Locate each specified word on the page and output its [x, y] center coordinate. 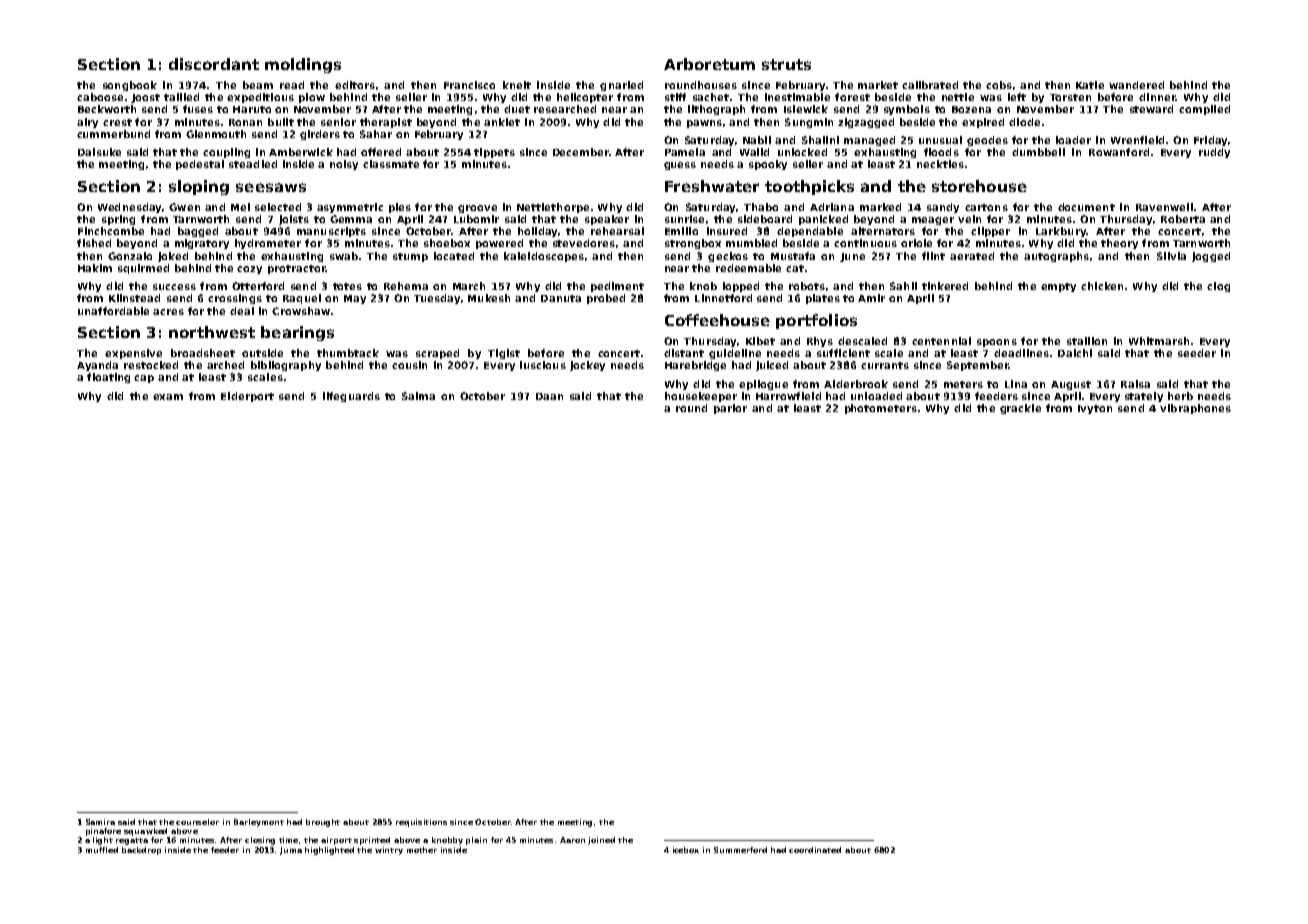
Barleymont [259, 823]
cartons [986, 207]
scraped [437, 354]
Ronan [245, 122]
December [581, 152]
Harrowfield [788, 396]
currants [885, 365]
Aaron [572, 840]
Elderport [247, 397]
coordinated [815, 850]
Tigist [504, 354]
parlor [730, 409]
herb [1180, 396]
